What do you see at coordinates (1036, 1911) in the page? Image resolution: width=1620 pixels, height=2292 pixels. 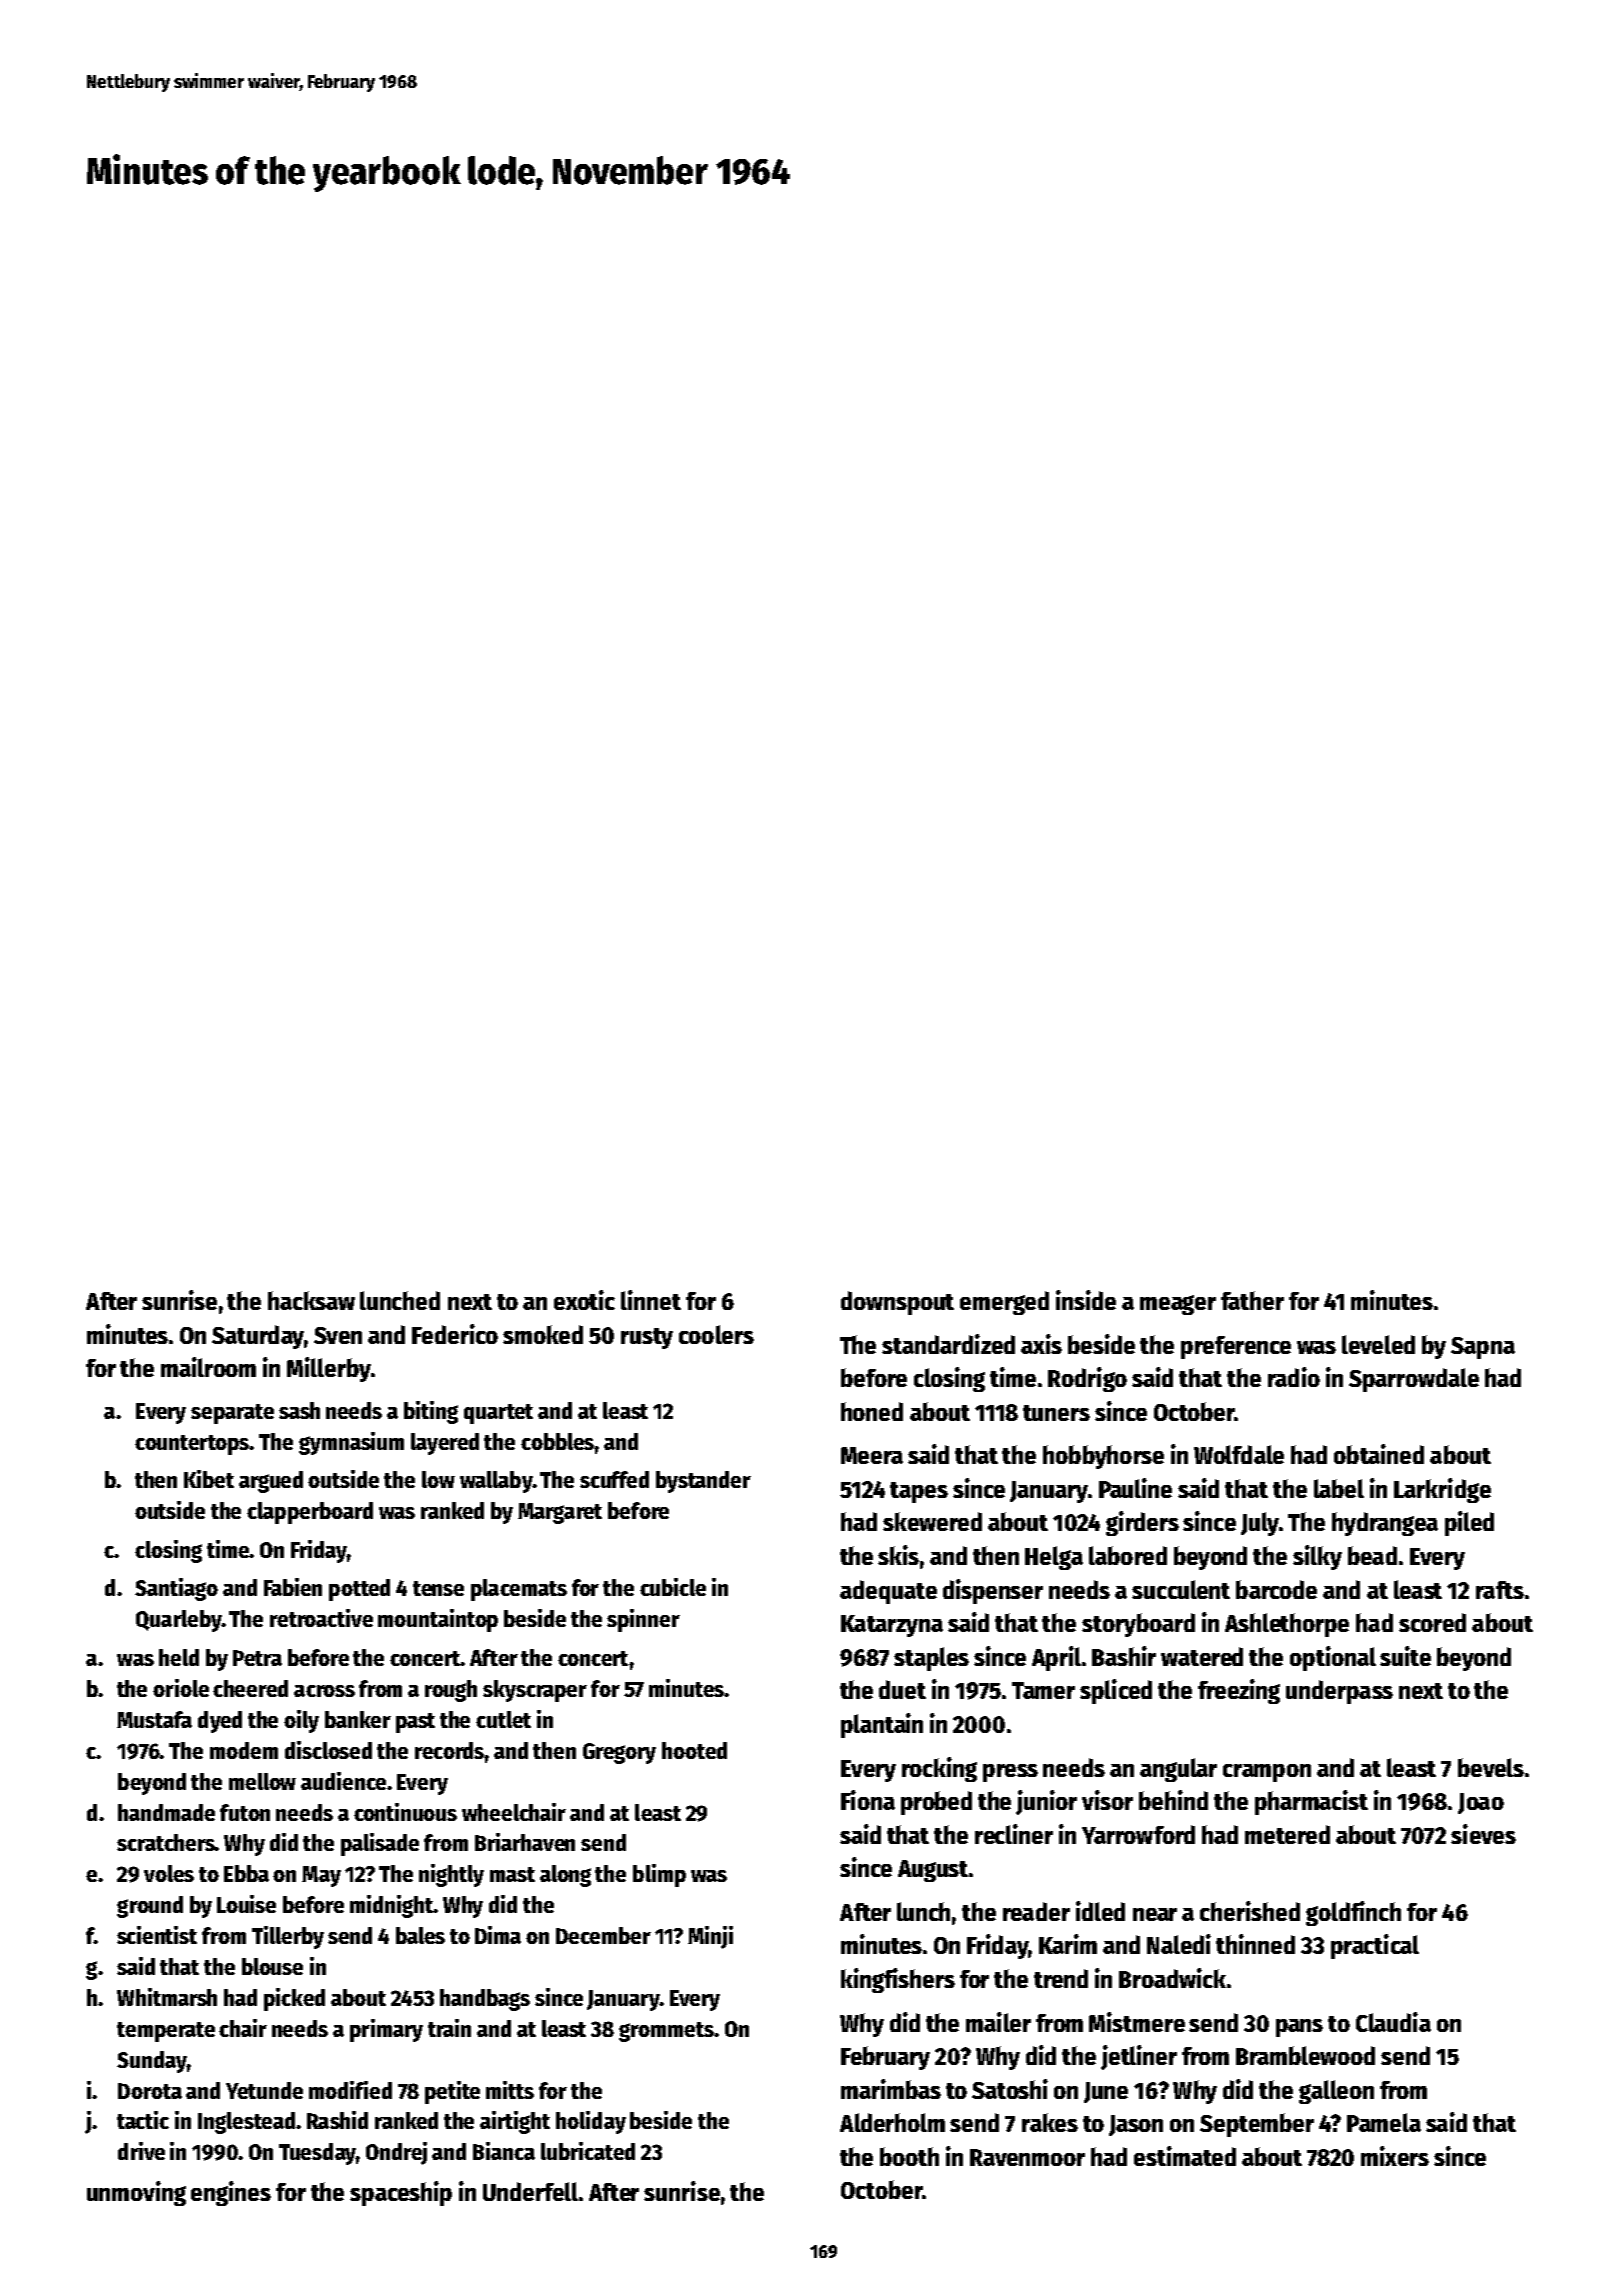 I see `reader` at bounding box center [1036, 1911].
